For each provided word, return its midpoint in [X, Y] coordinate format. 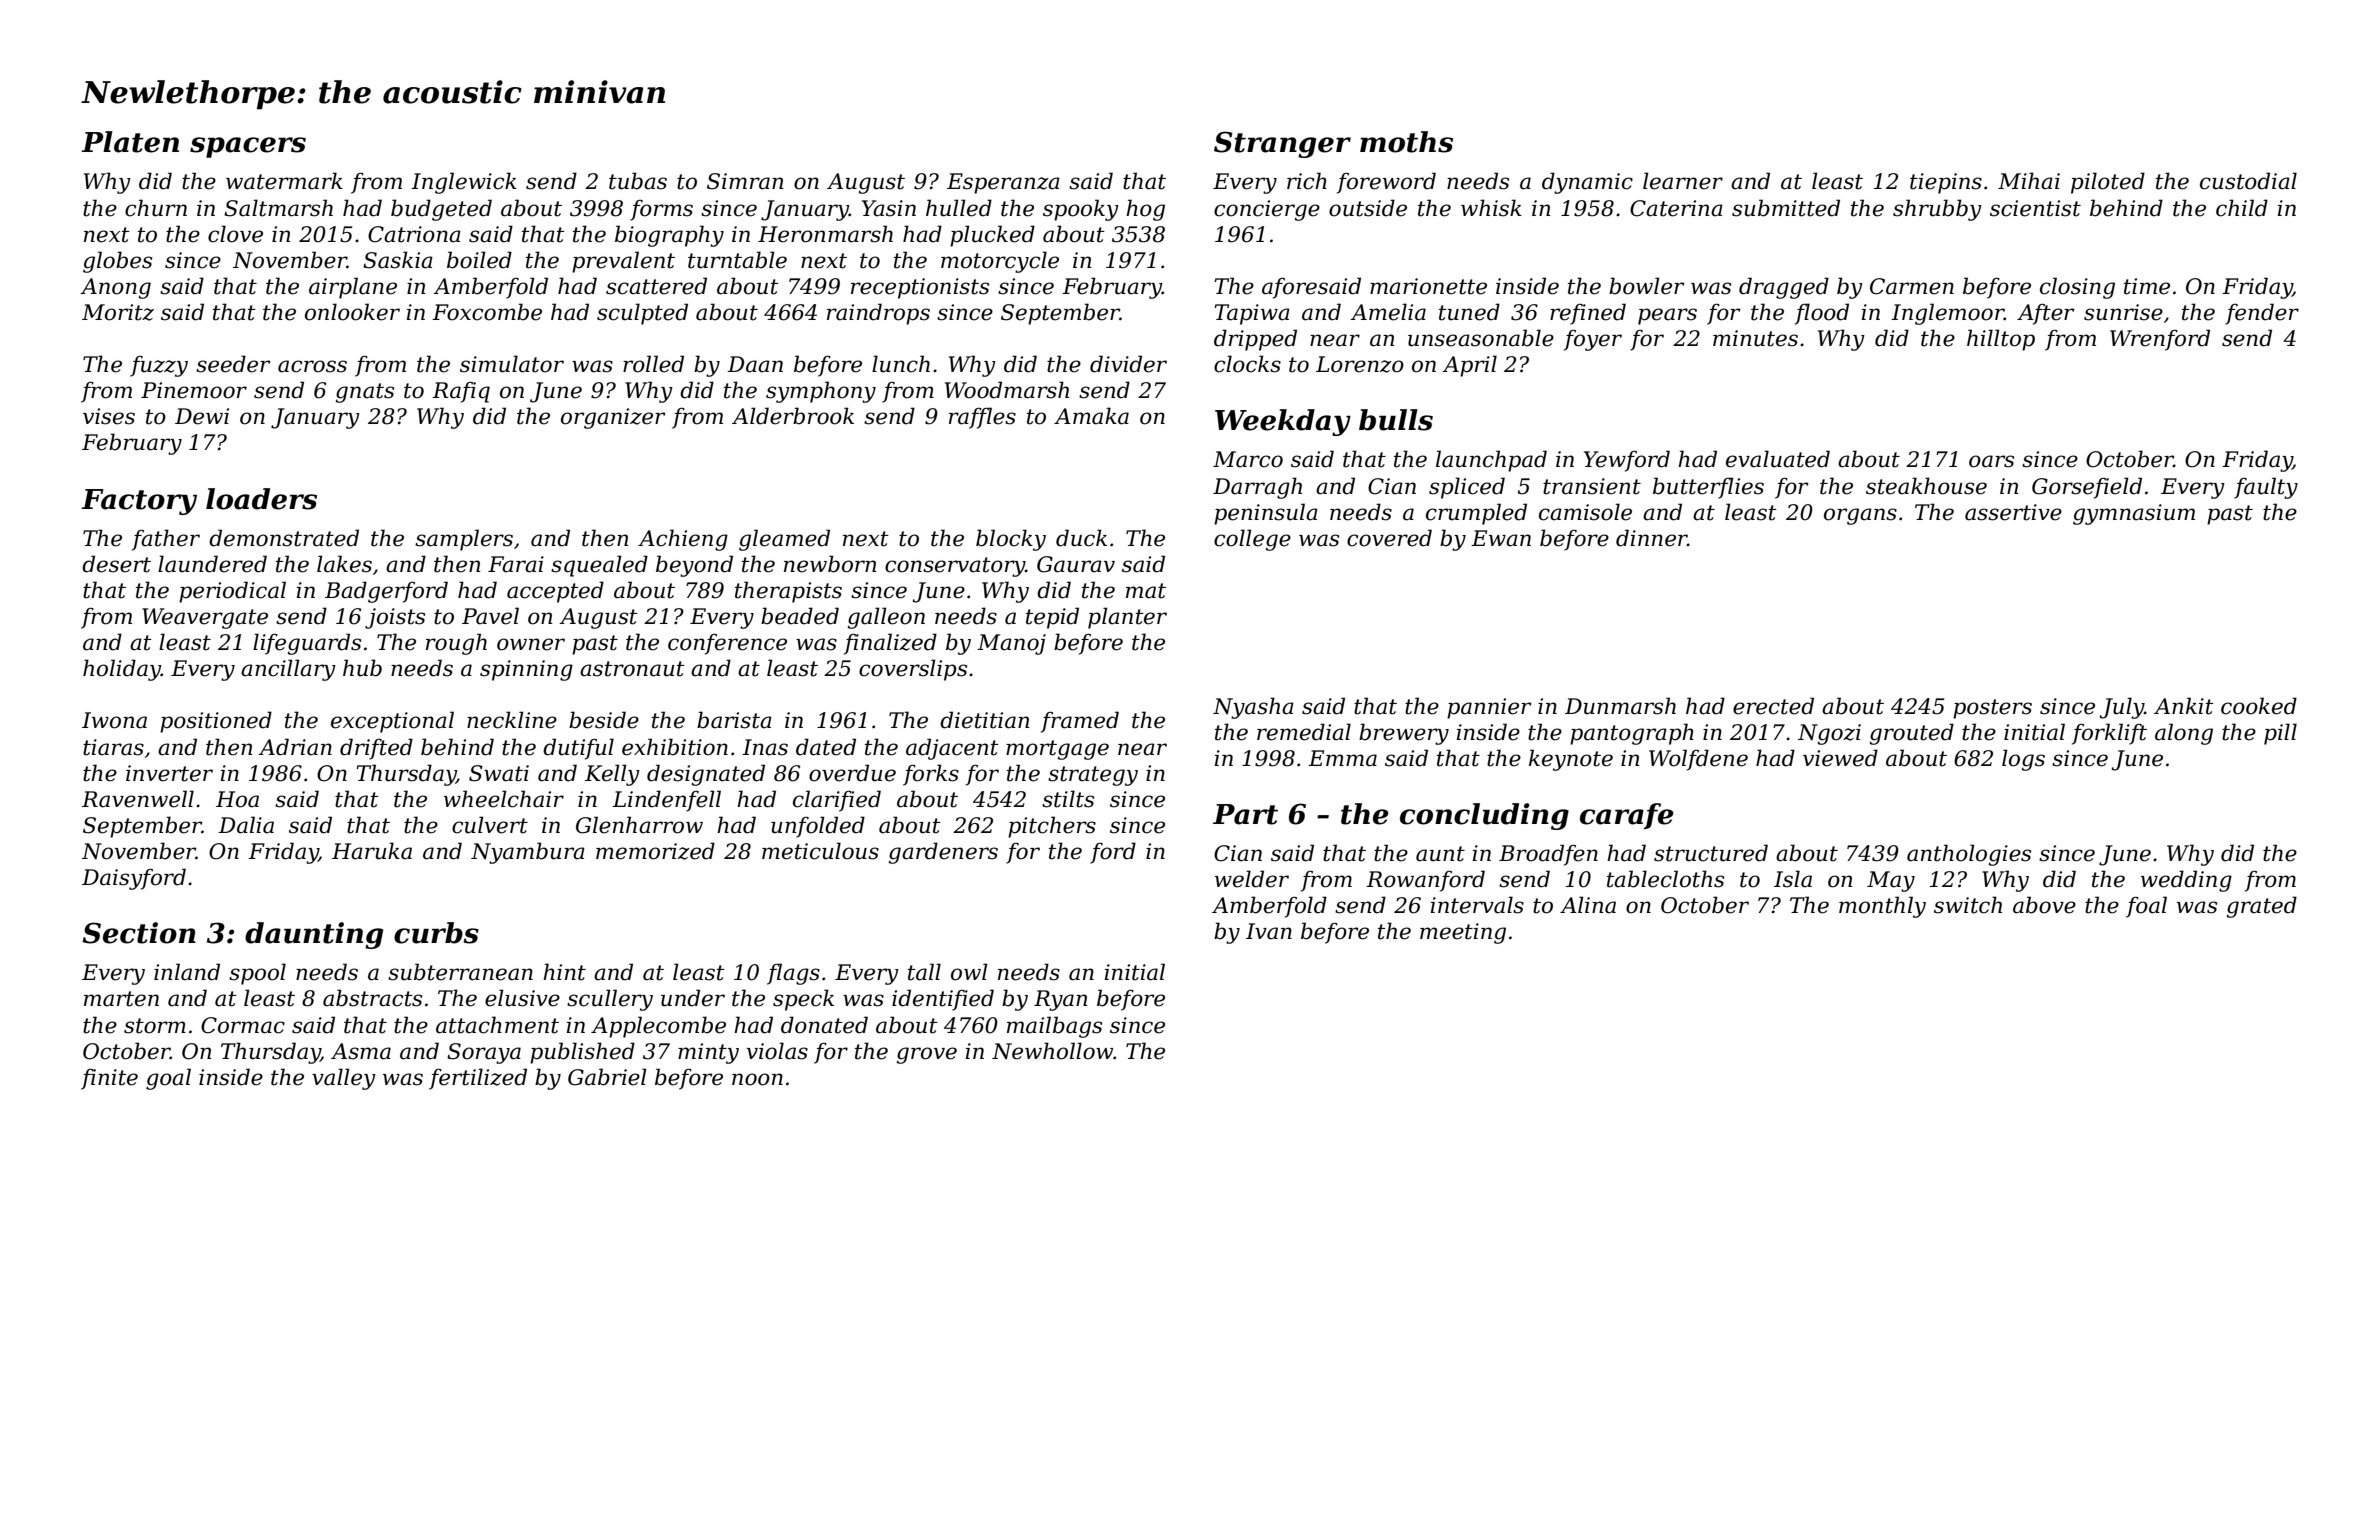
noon [757, 1079]
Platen [130, 142]
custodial [2248, 181]
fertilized [478, 1079]
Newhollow [1052, 1051]
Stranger [1282, 144]
